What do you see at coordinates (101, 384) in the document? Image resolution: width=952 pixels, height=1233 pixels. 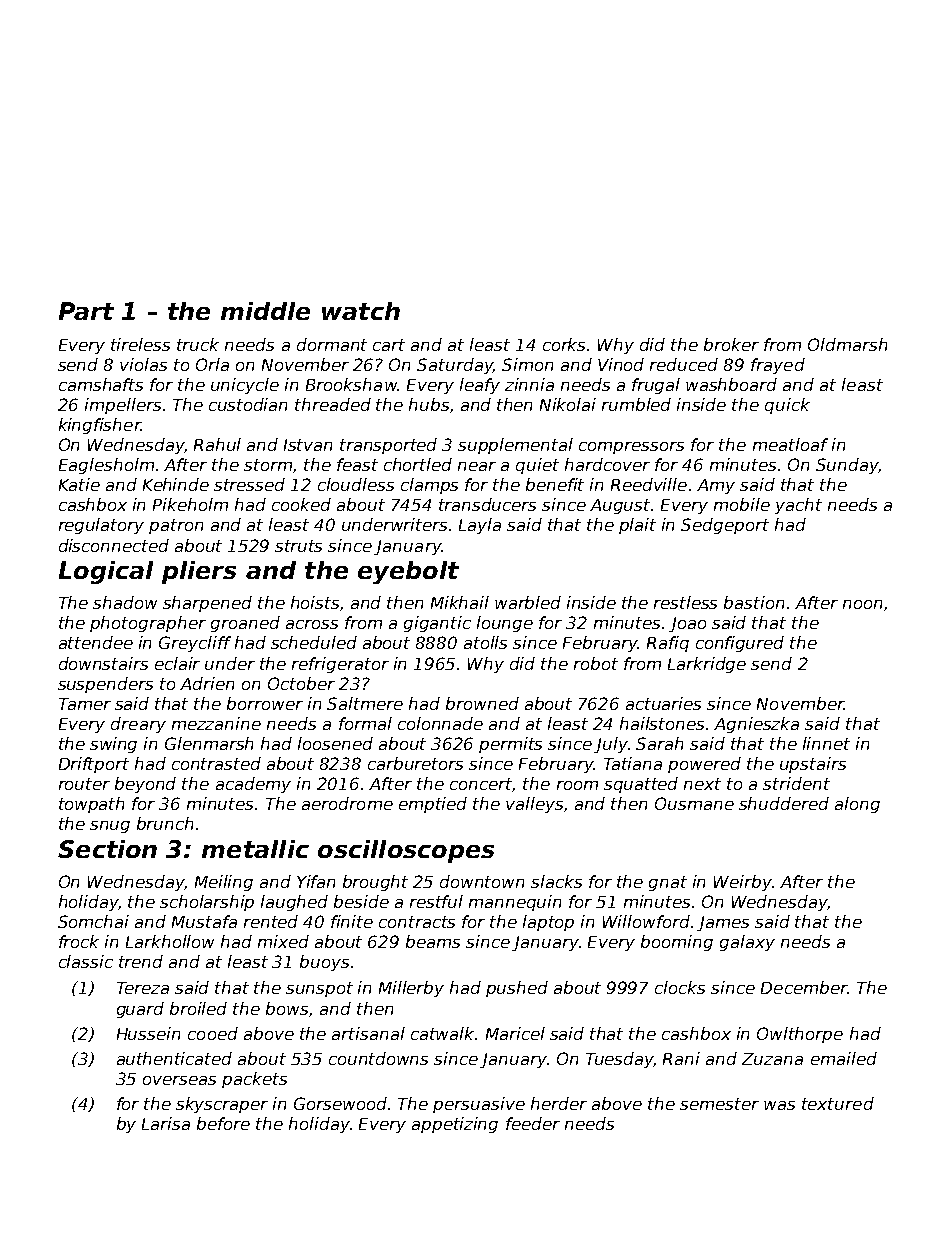 I see `camshafts` at bounding box center [101, 384].
